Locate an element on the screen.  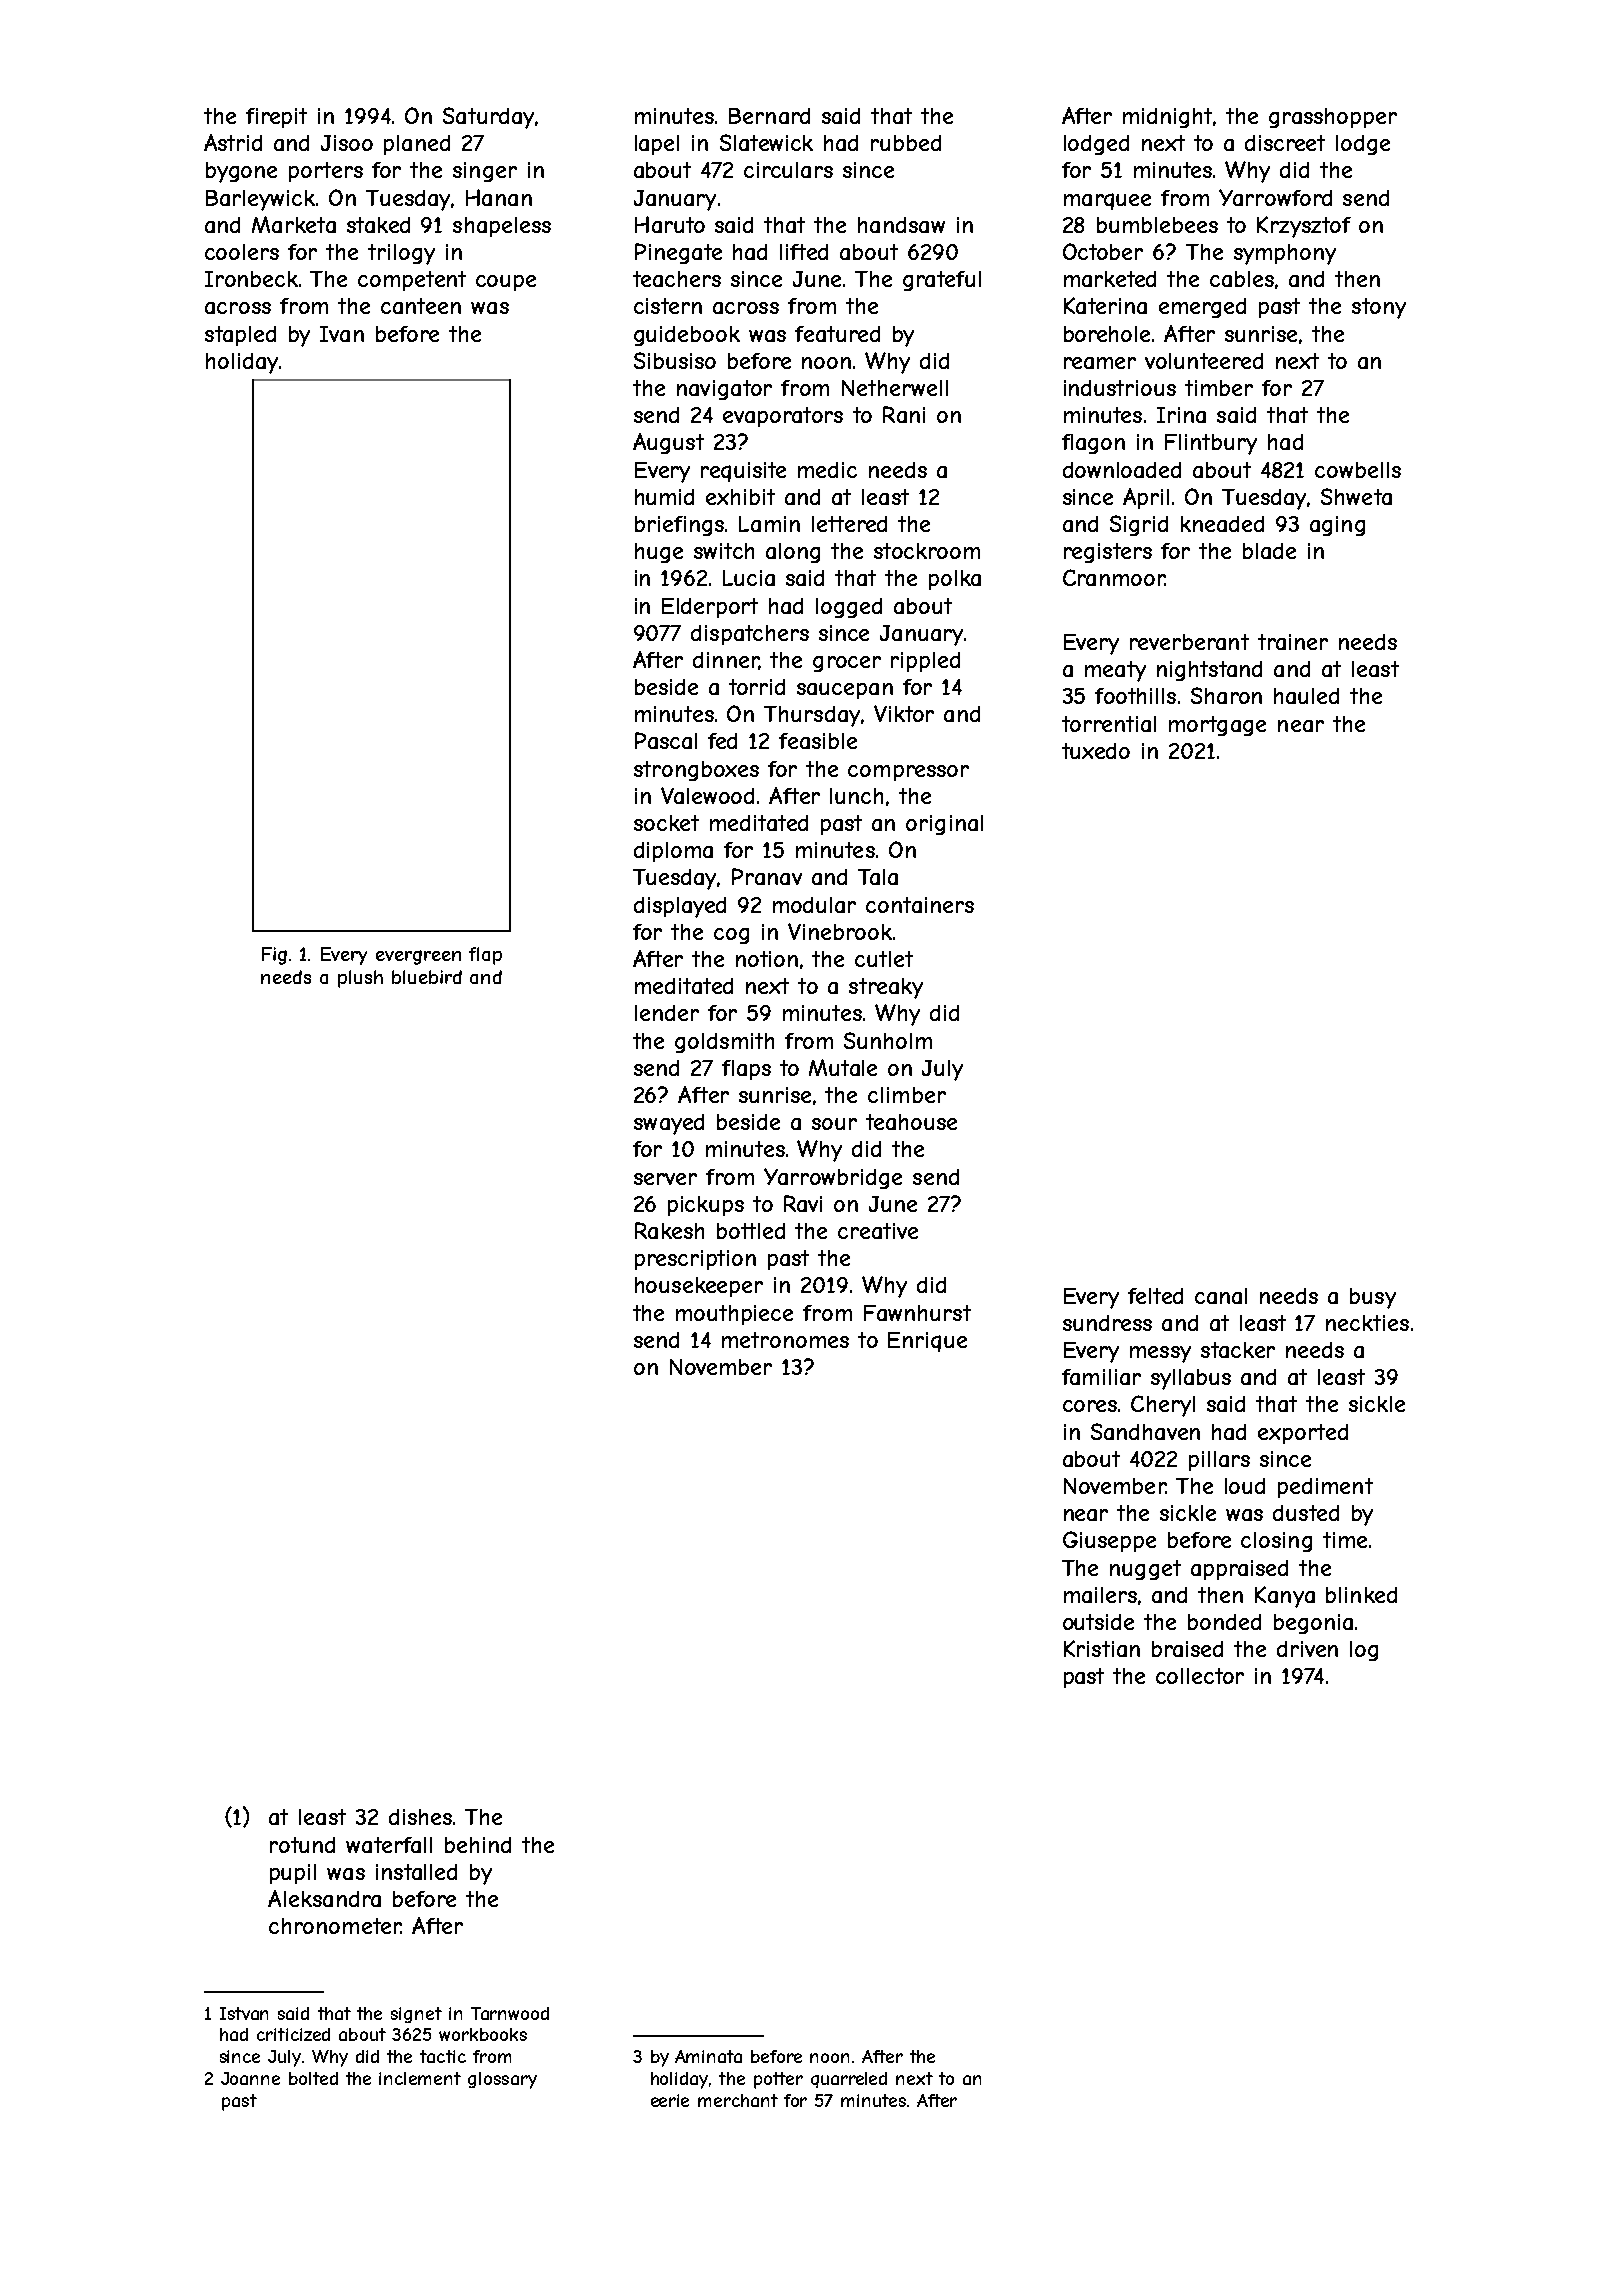
Rakesh is located at coordinates (669, 1230).
